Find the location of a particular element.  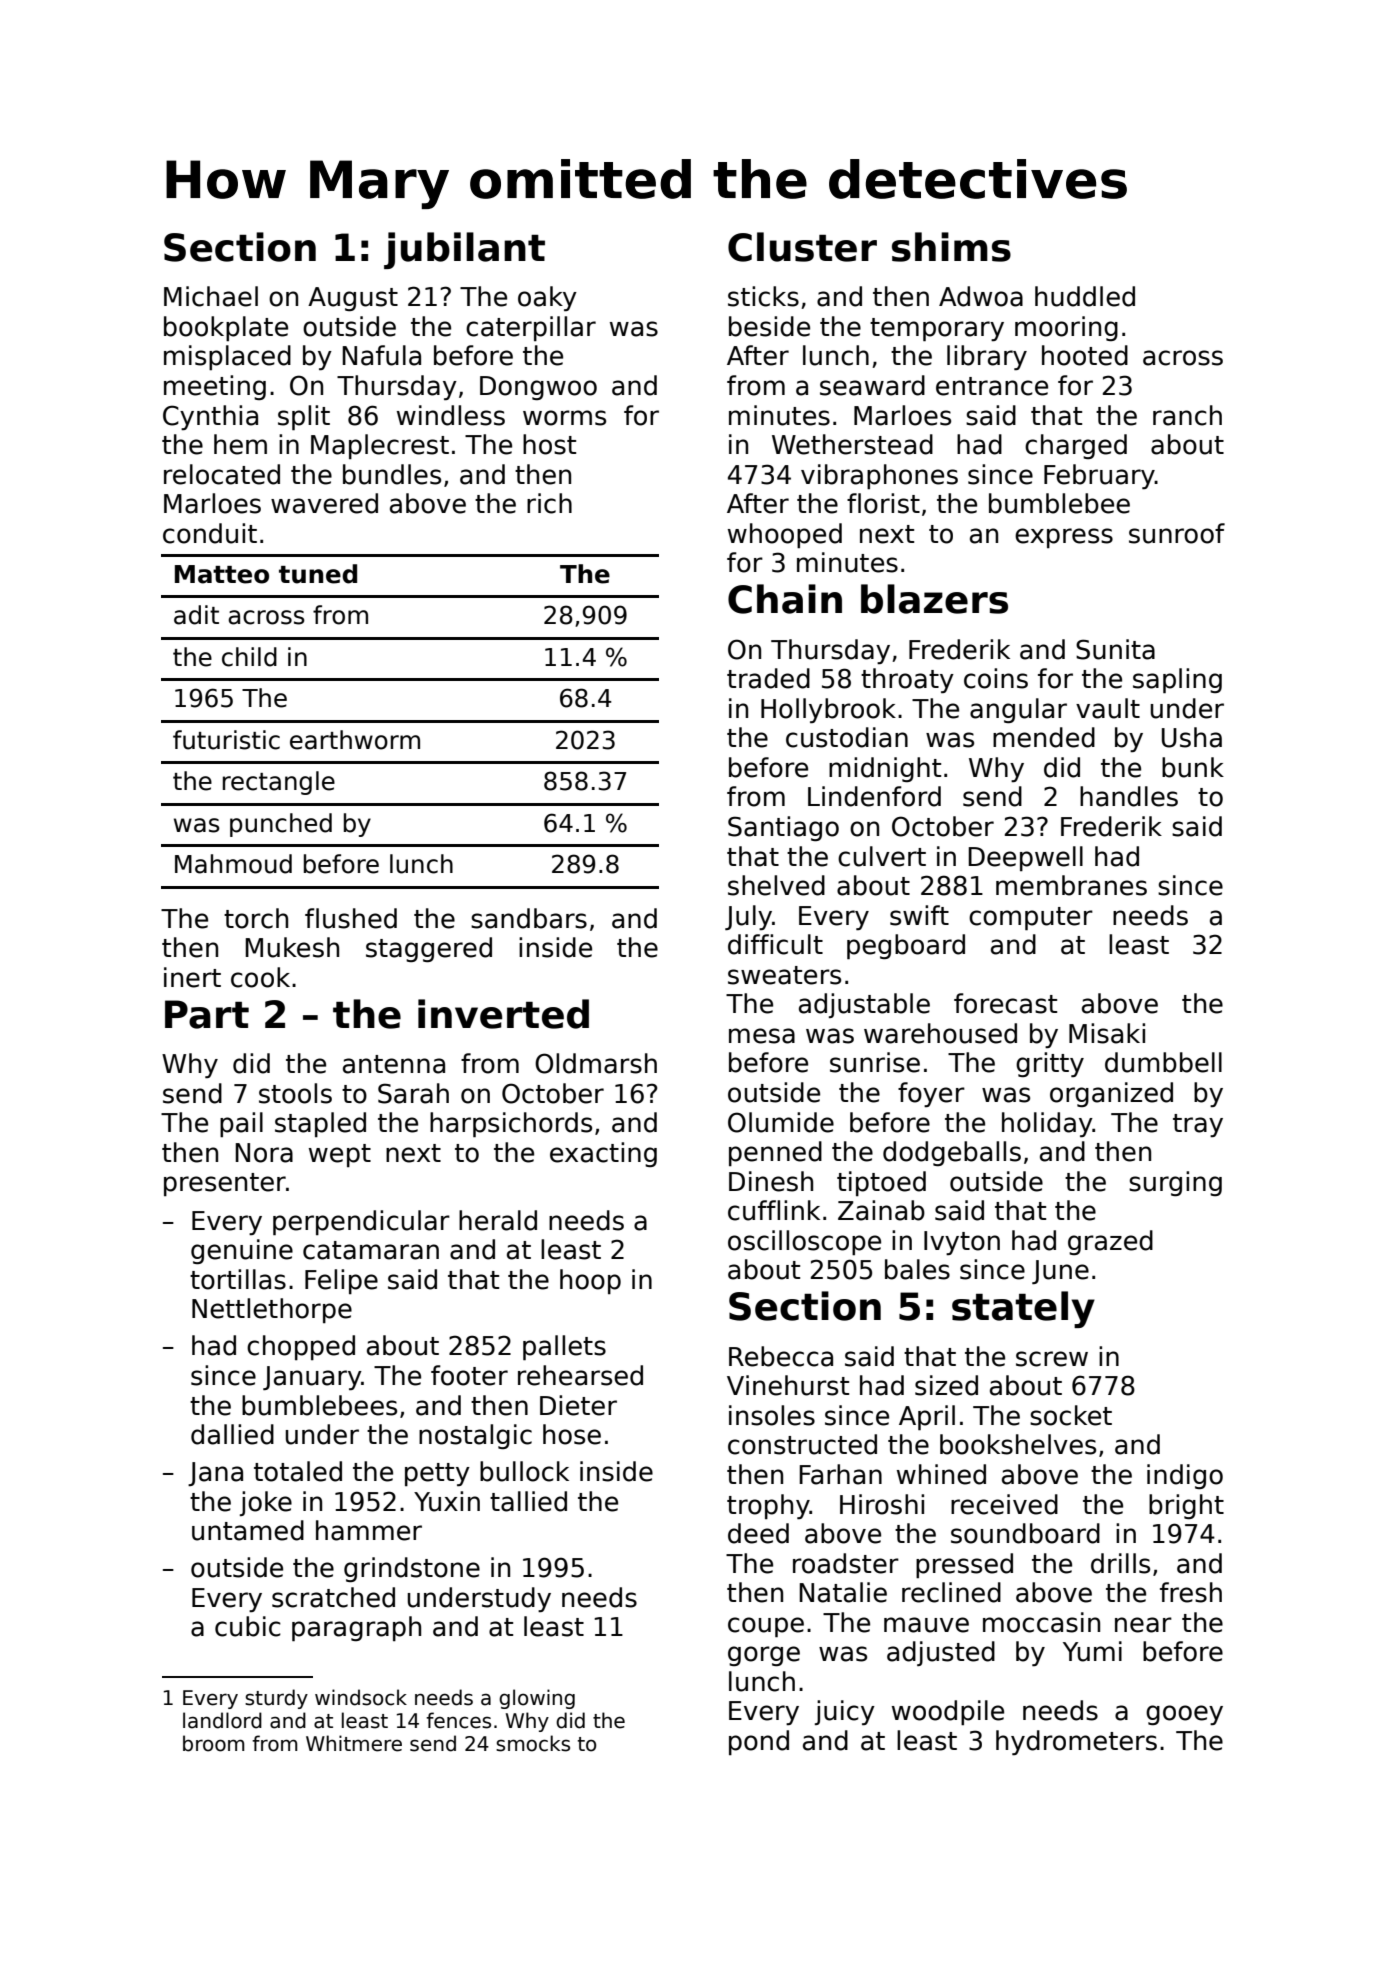

grindstone is located at coordinates (412, 1569).
